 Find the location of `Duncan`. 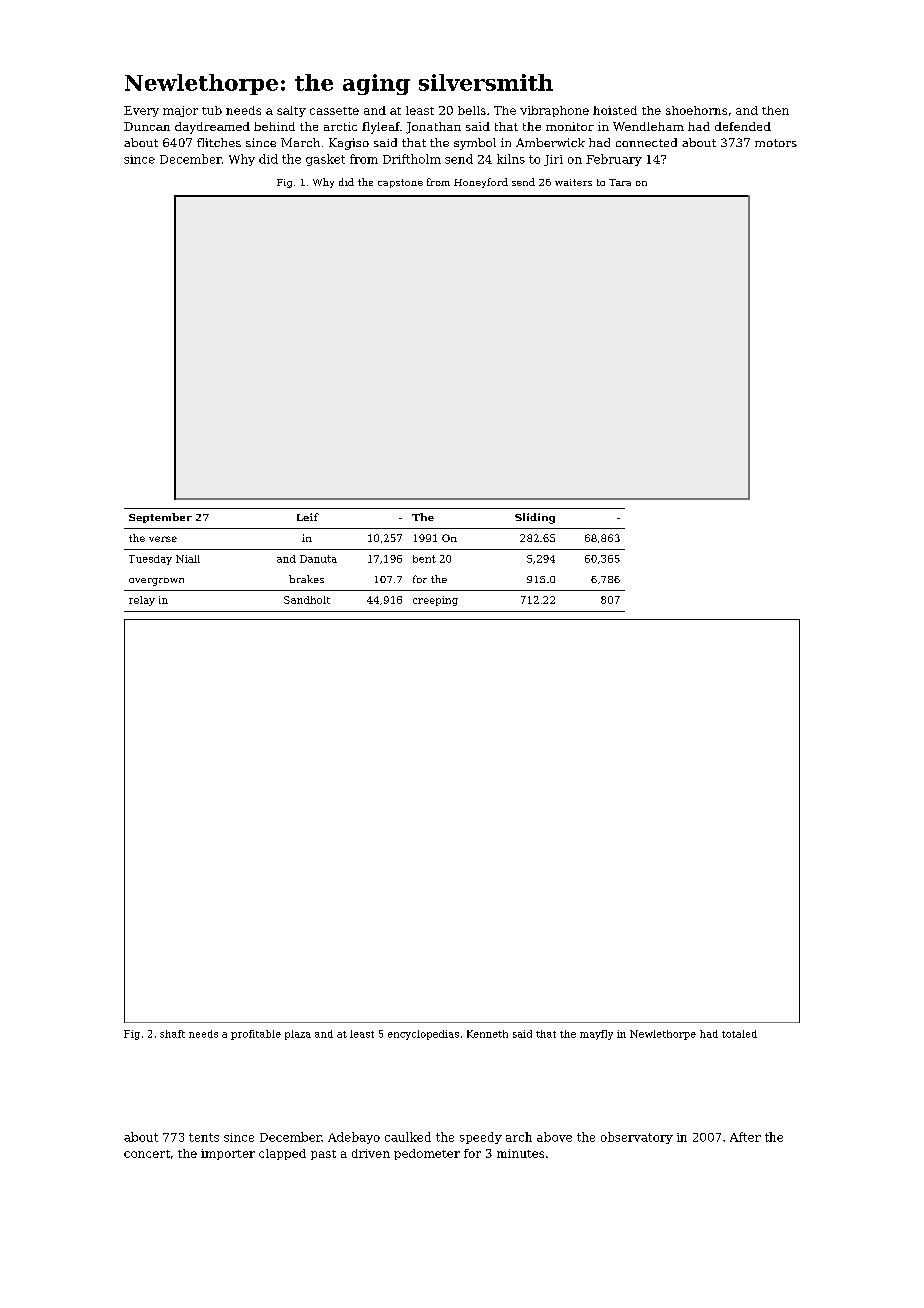

Duncan is located at coordinates (147, 126).
